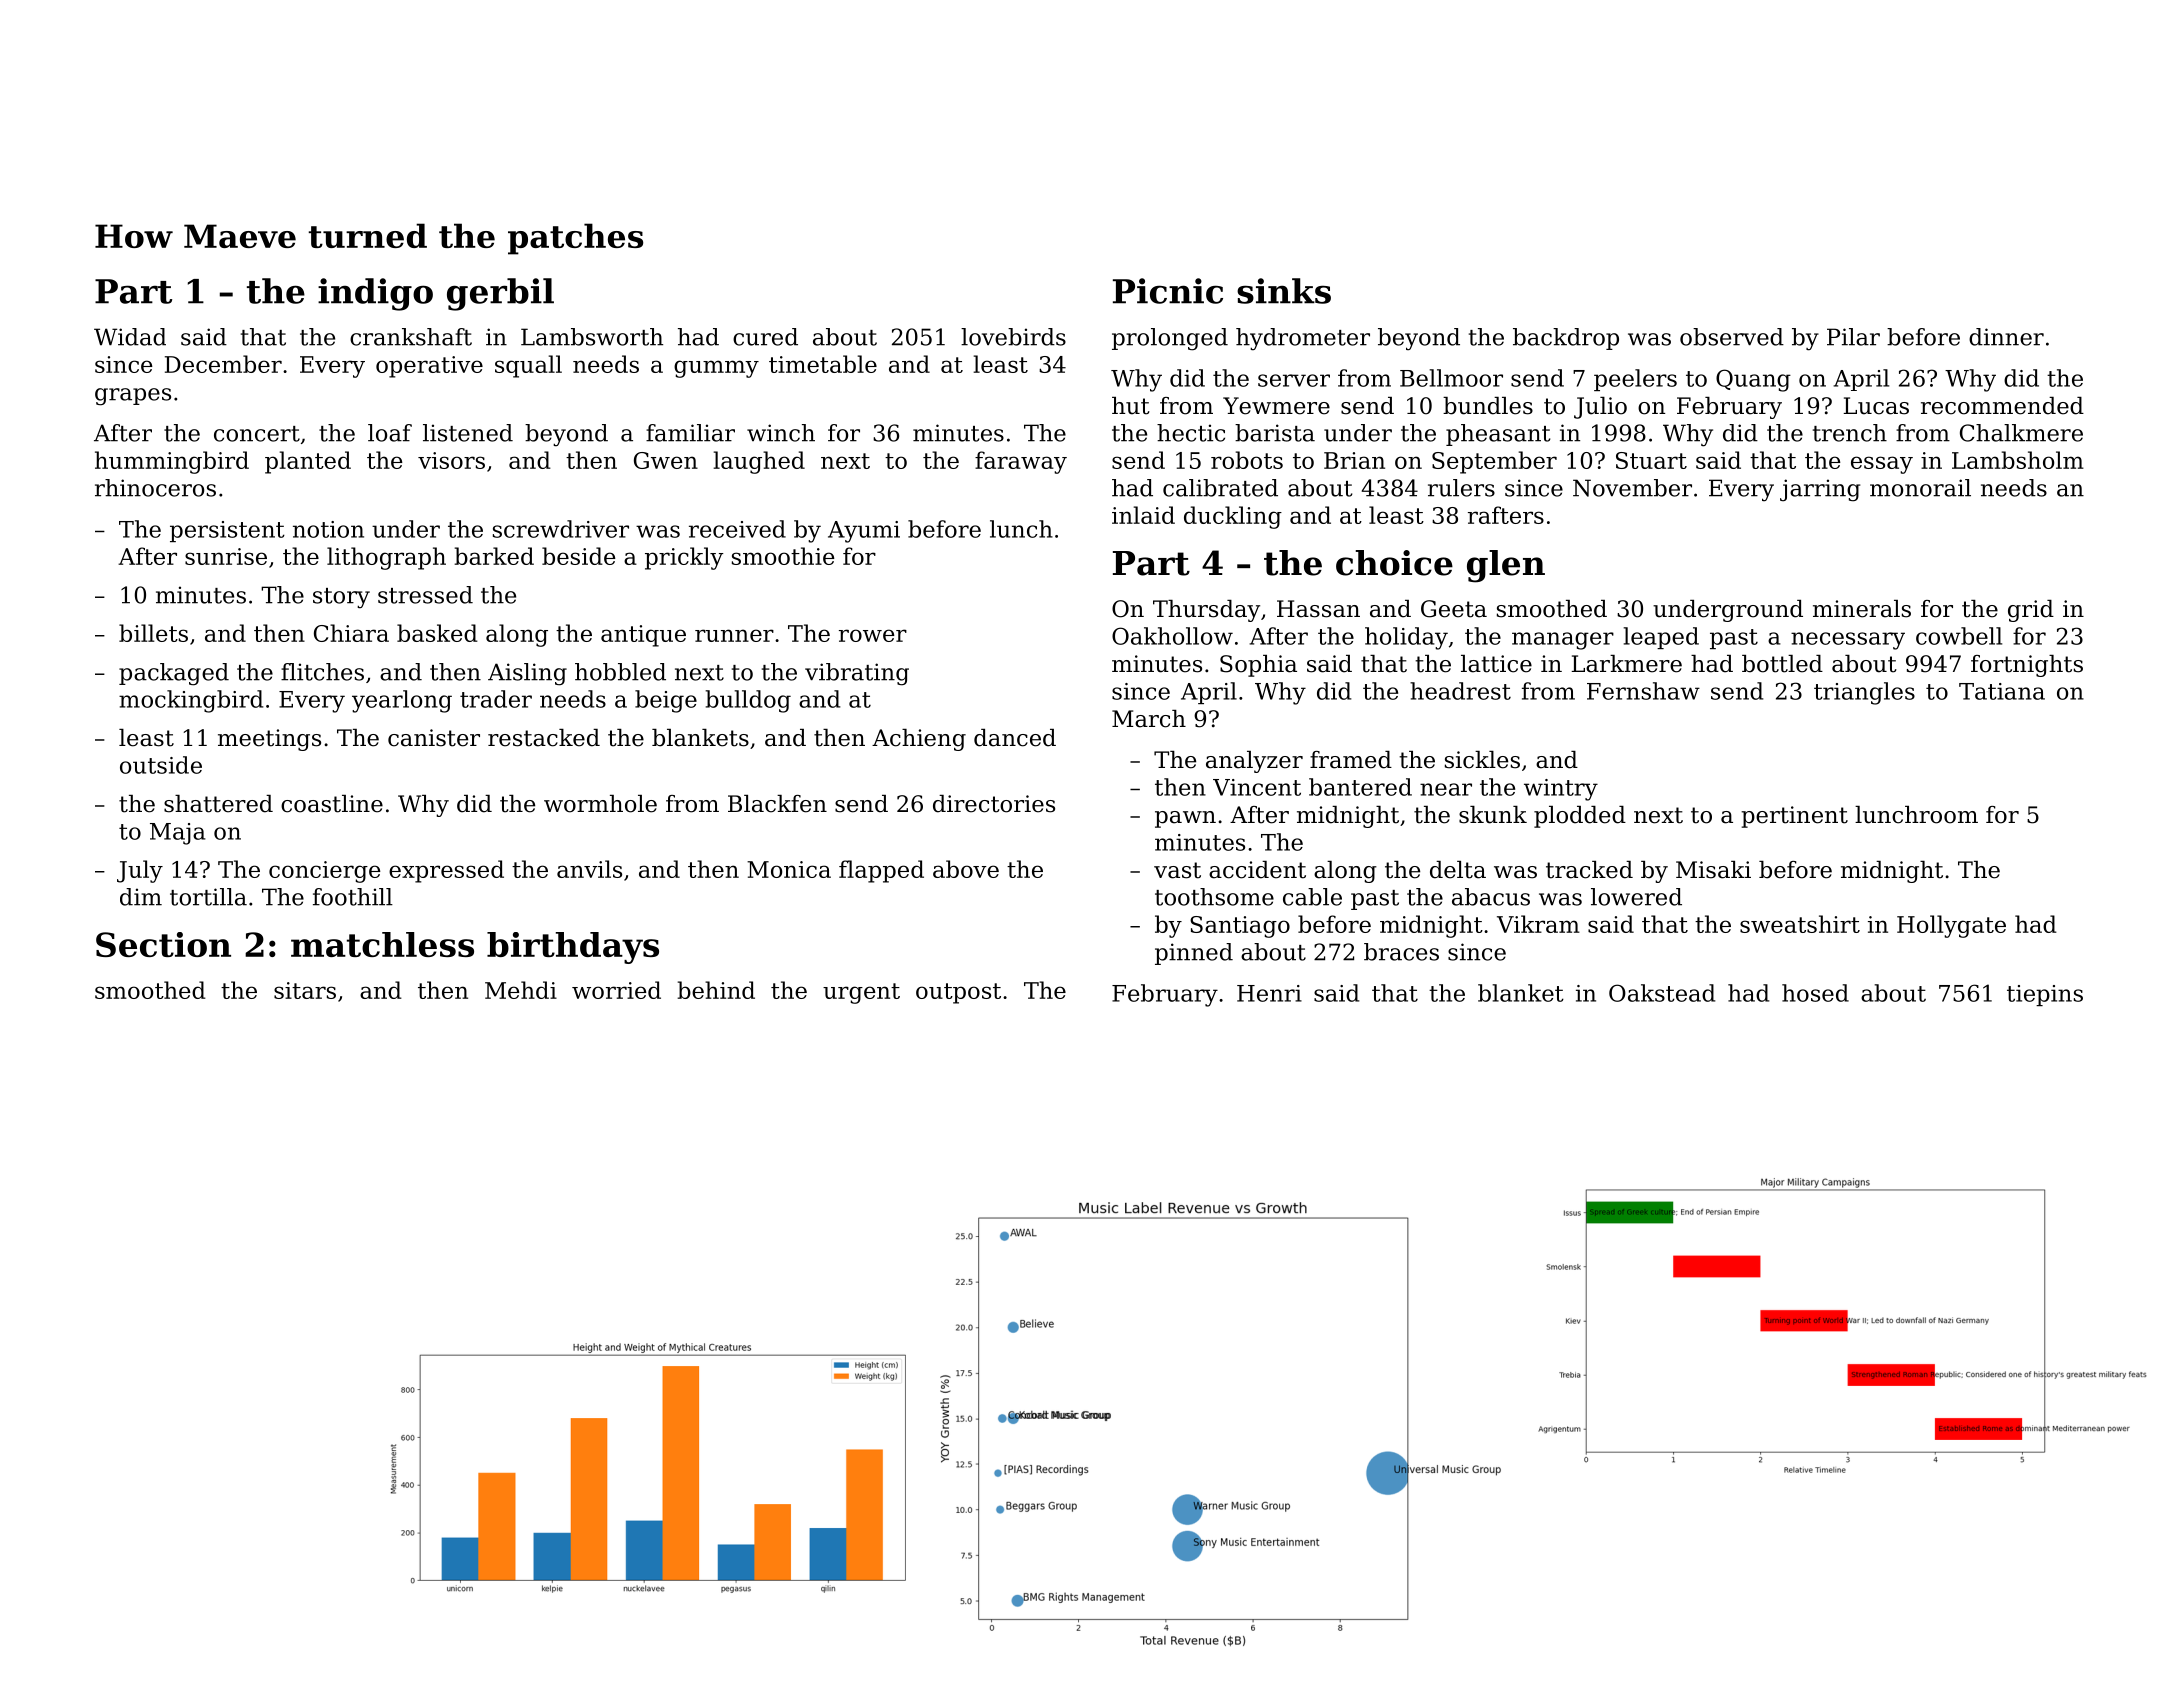 The image size is (2178, 1683). I want to click on minerals, so click(1862, 609).
